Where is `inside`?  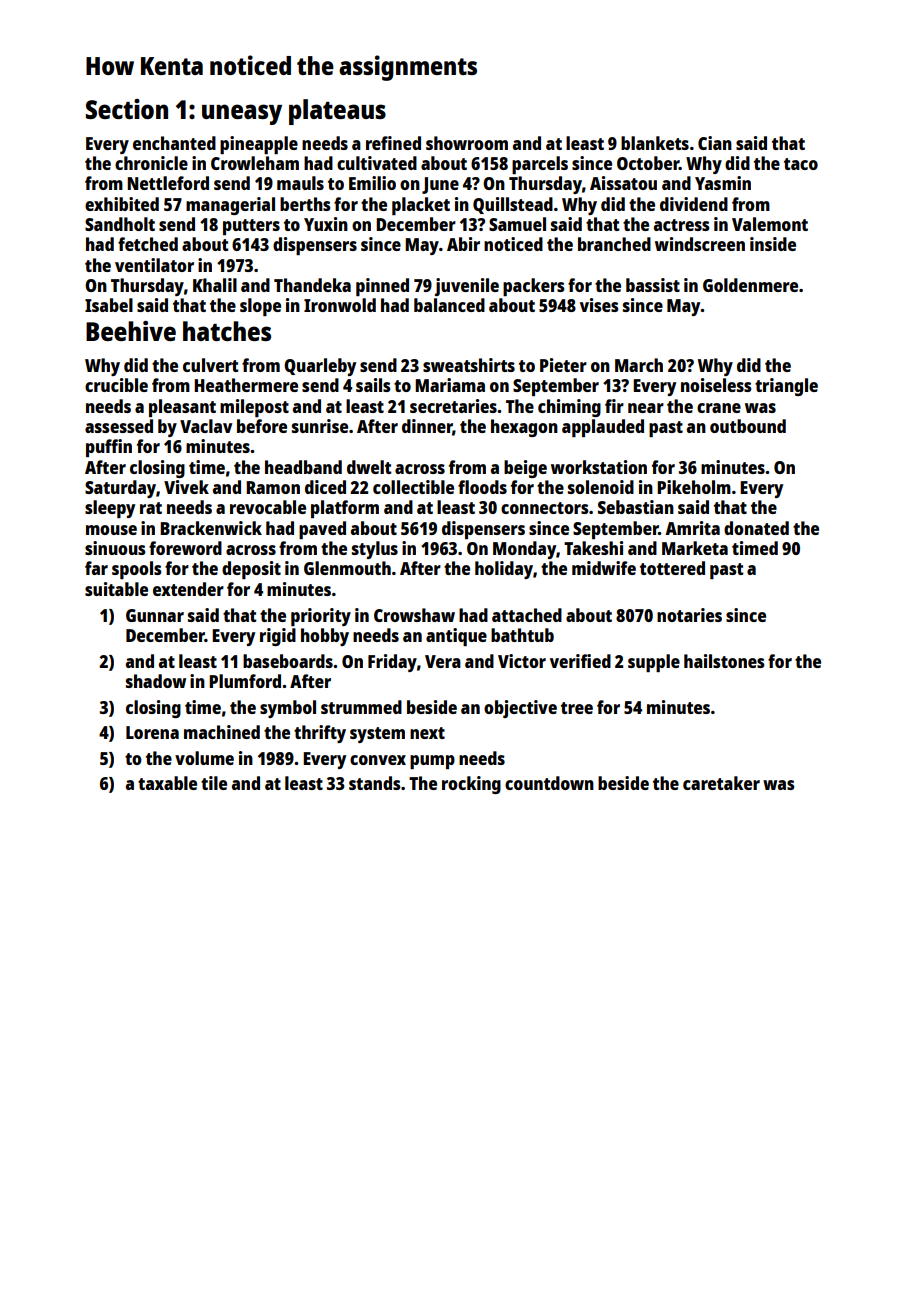 inside is located at coordinates (773, 244).
